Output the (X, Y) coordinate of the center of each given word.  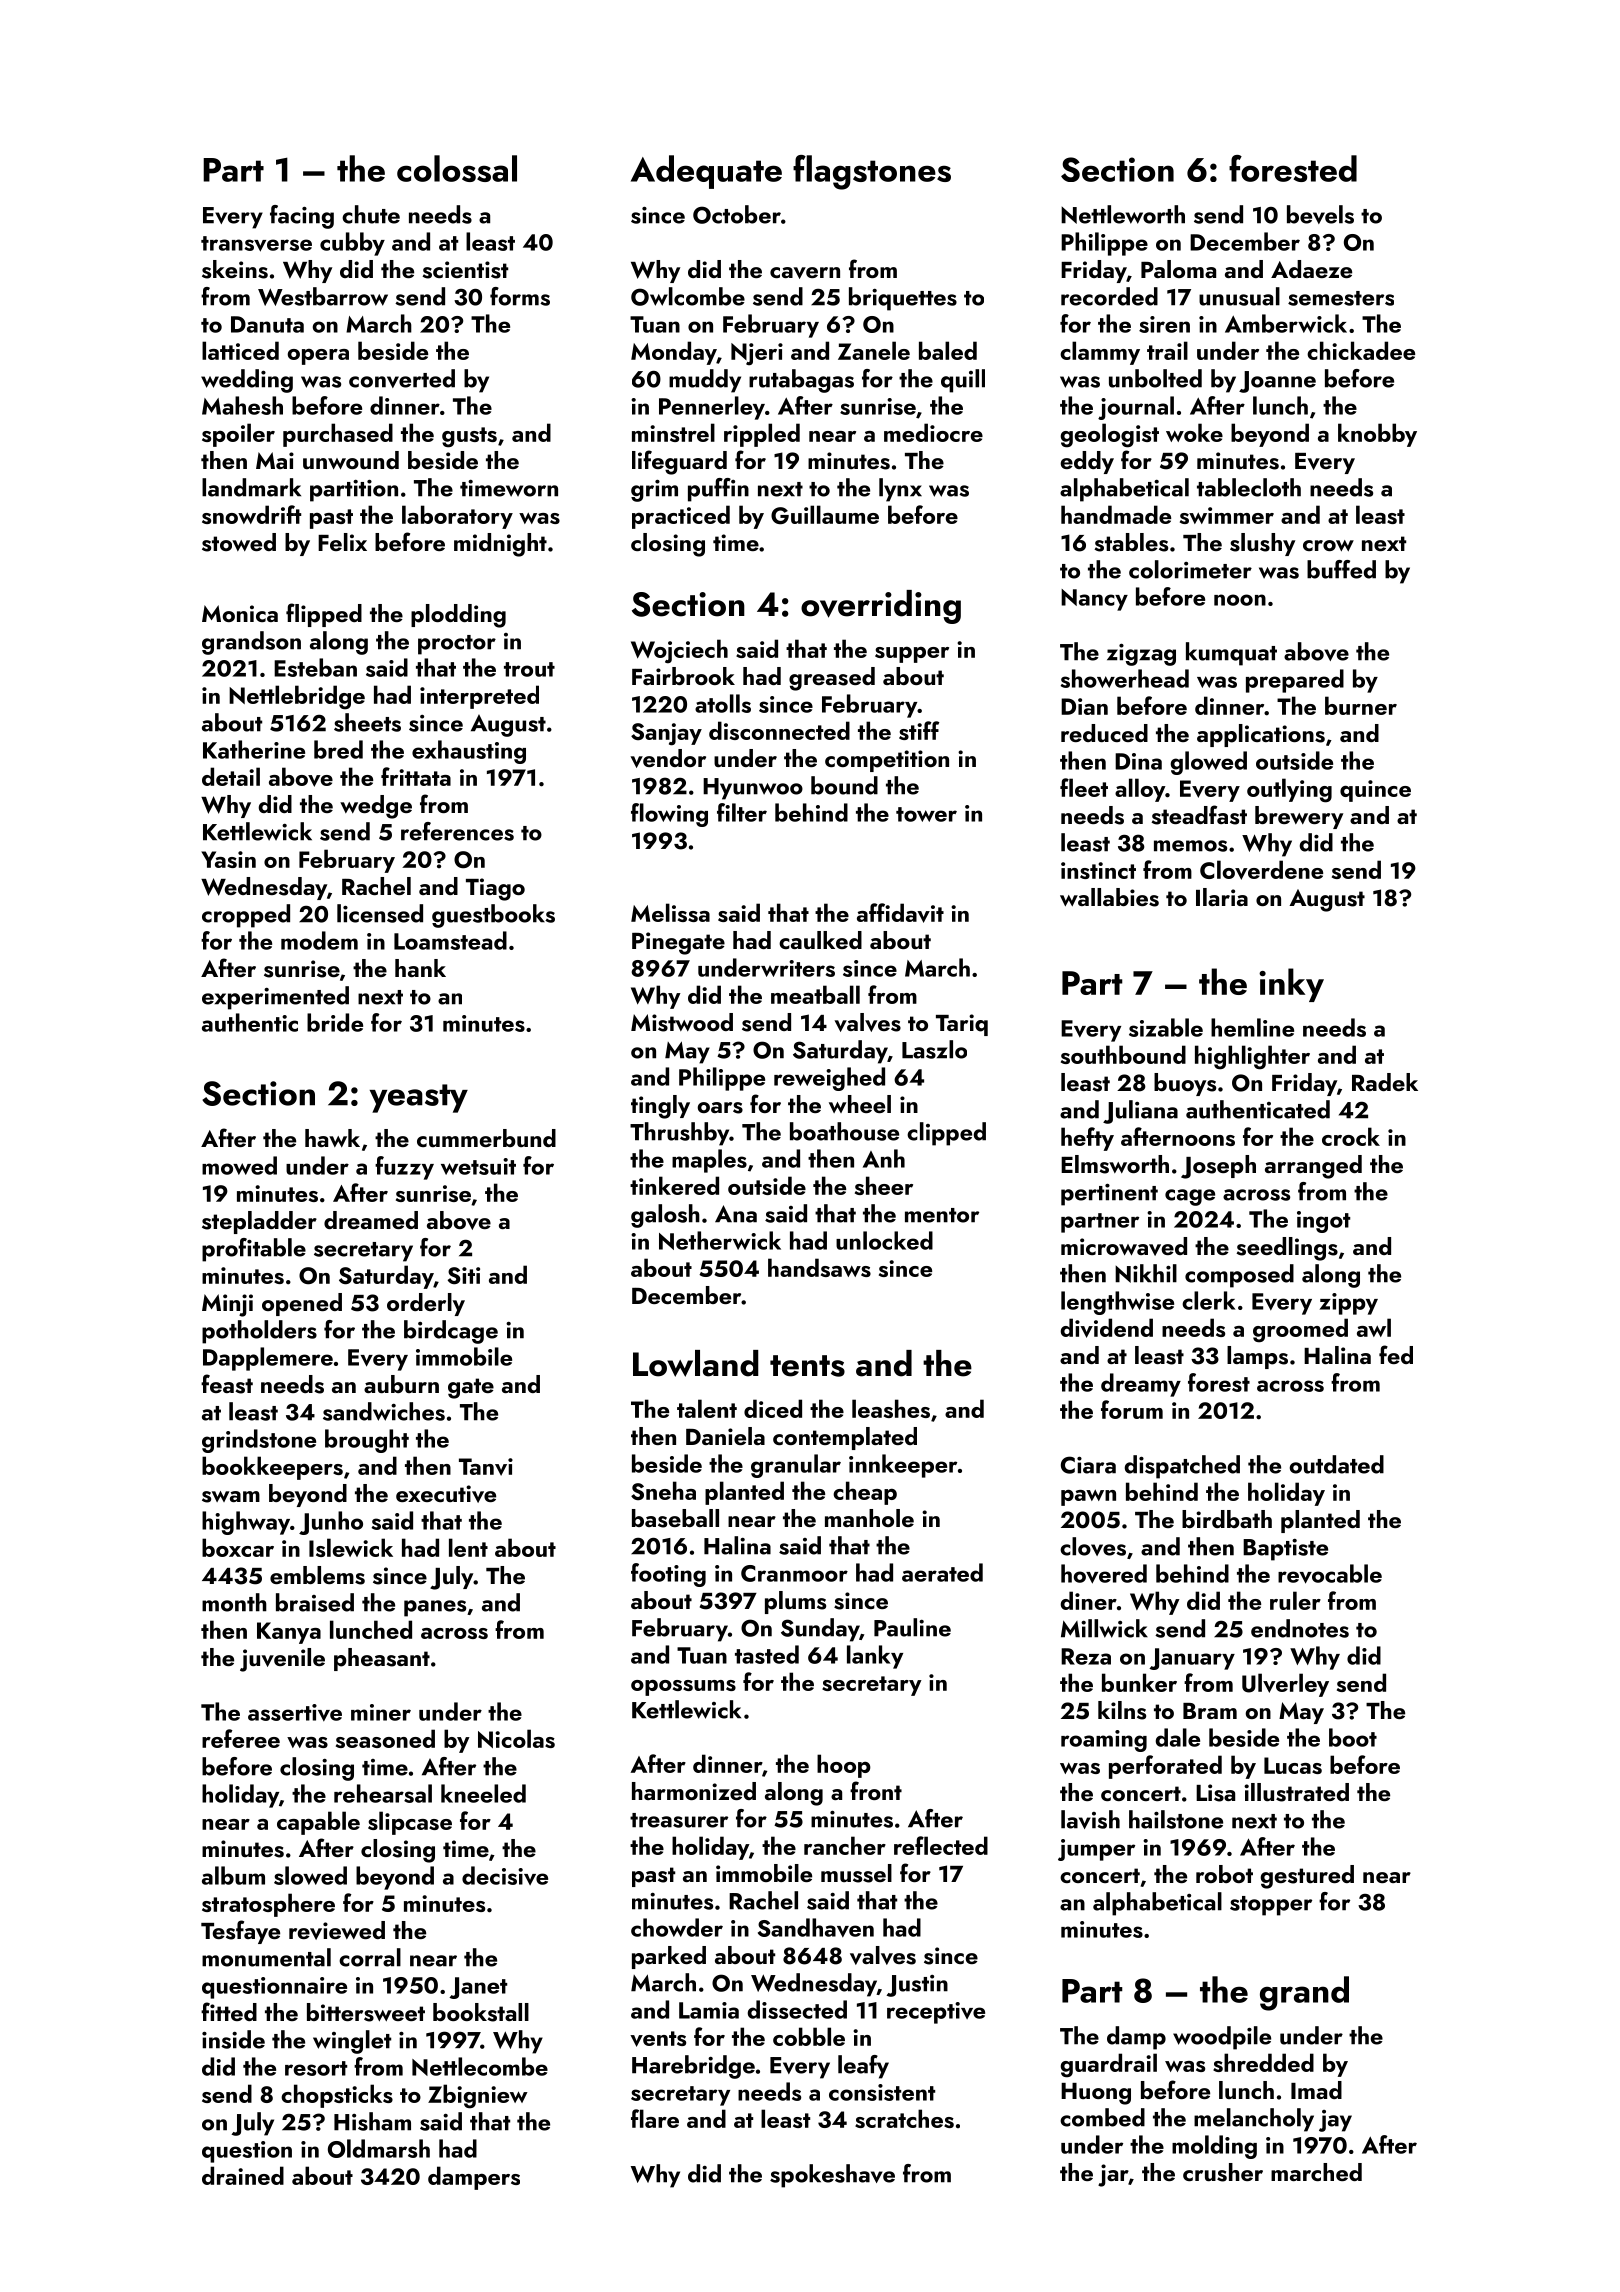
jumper (1096, 1850)
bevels (1320, 214)
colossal (457, 168)
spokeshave (832, 2176)
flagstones (872, 172)
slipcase (410, 1823)
